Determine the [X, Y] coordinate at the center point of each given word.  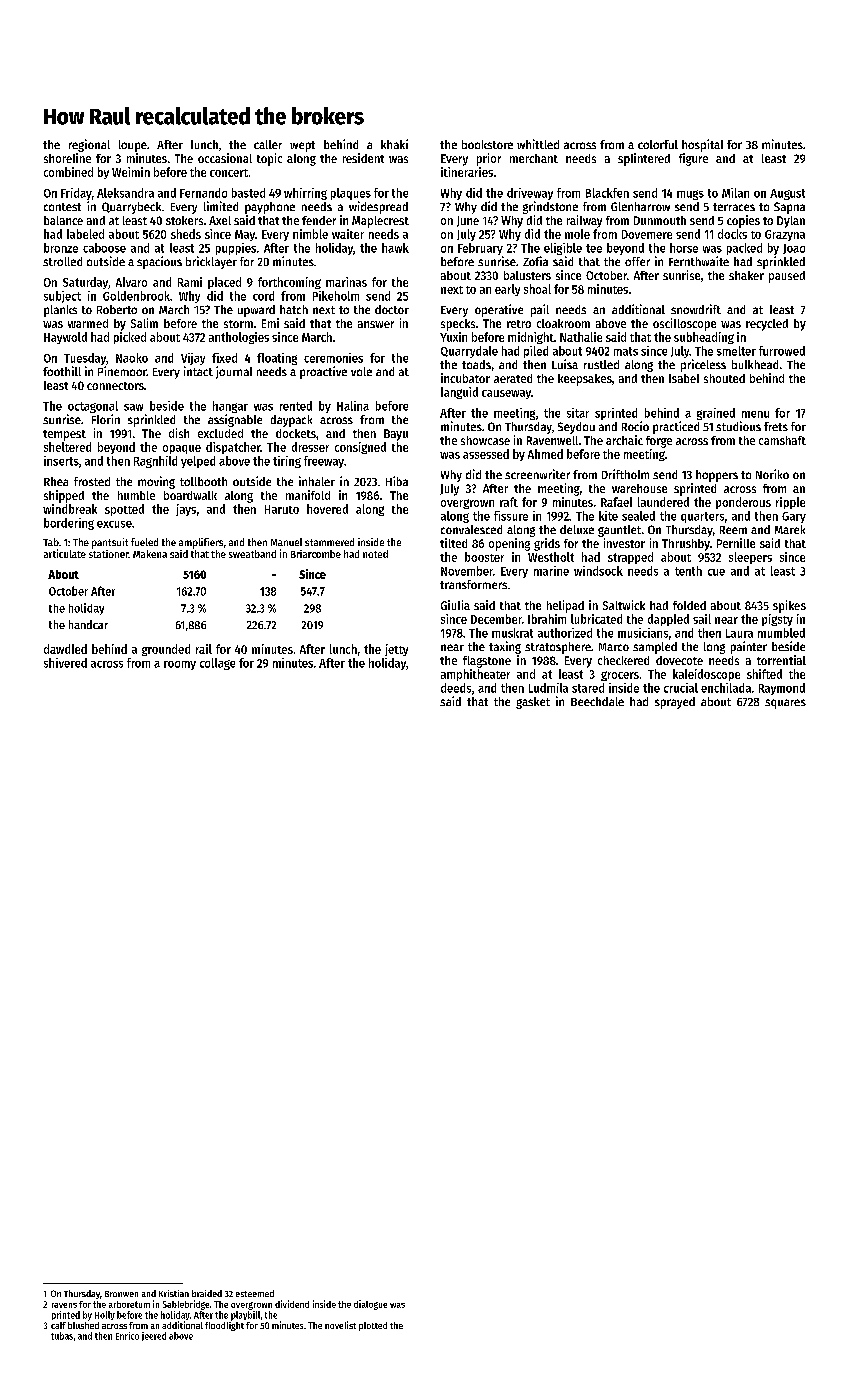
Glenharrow [640, 206]
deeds [456, 688]
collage [217, 664]
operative [499, 310]
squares [785, 704]
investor [624, 543]
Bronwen [121, 1294]
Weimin [131, 172]
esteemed [255, 1293]
